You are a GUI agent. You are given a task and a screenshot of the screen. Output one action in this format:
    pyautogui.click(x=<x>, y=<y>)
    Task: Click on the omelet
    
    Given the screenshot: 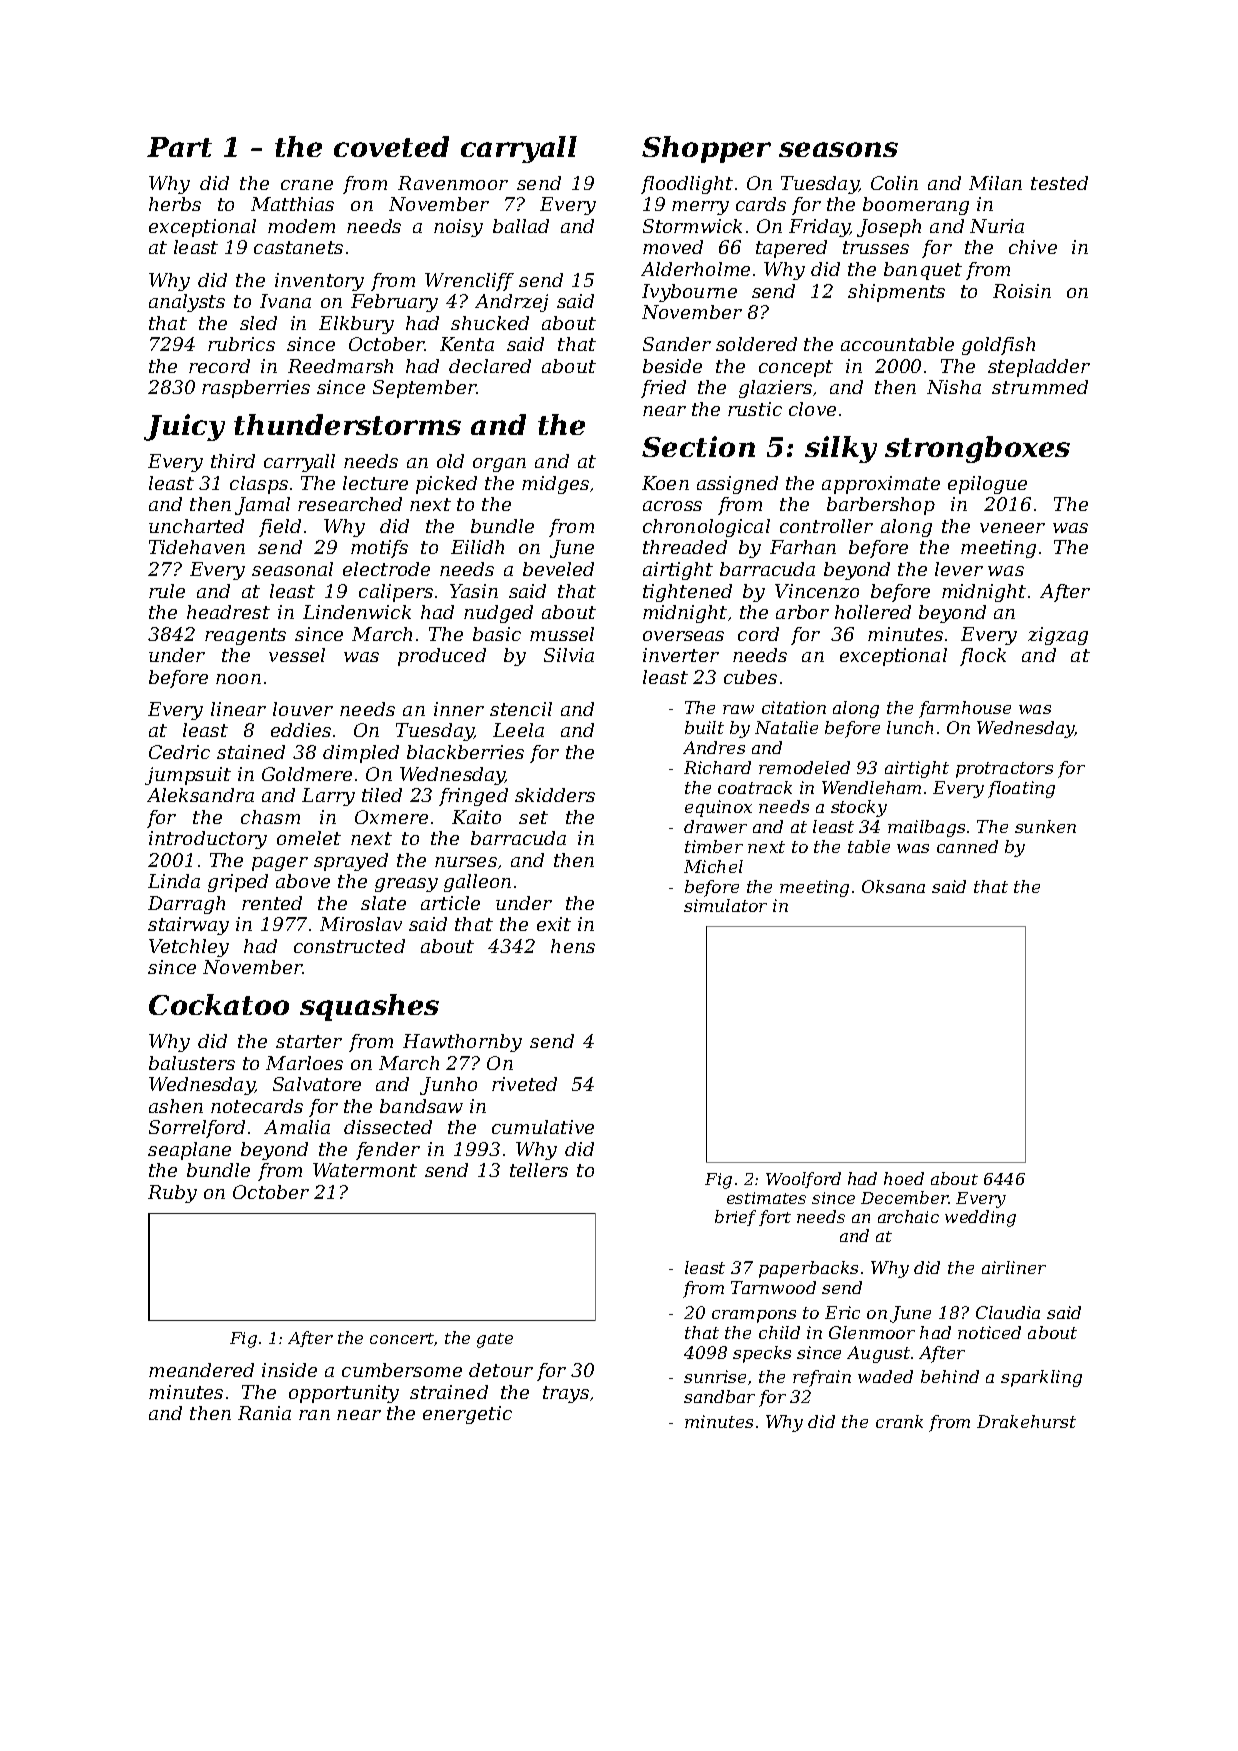 What is the action you would take?
    pyautogui.click(x=309, y=838)
